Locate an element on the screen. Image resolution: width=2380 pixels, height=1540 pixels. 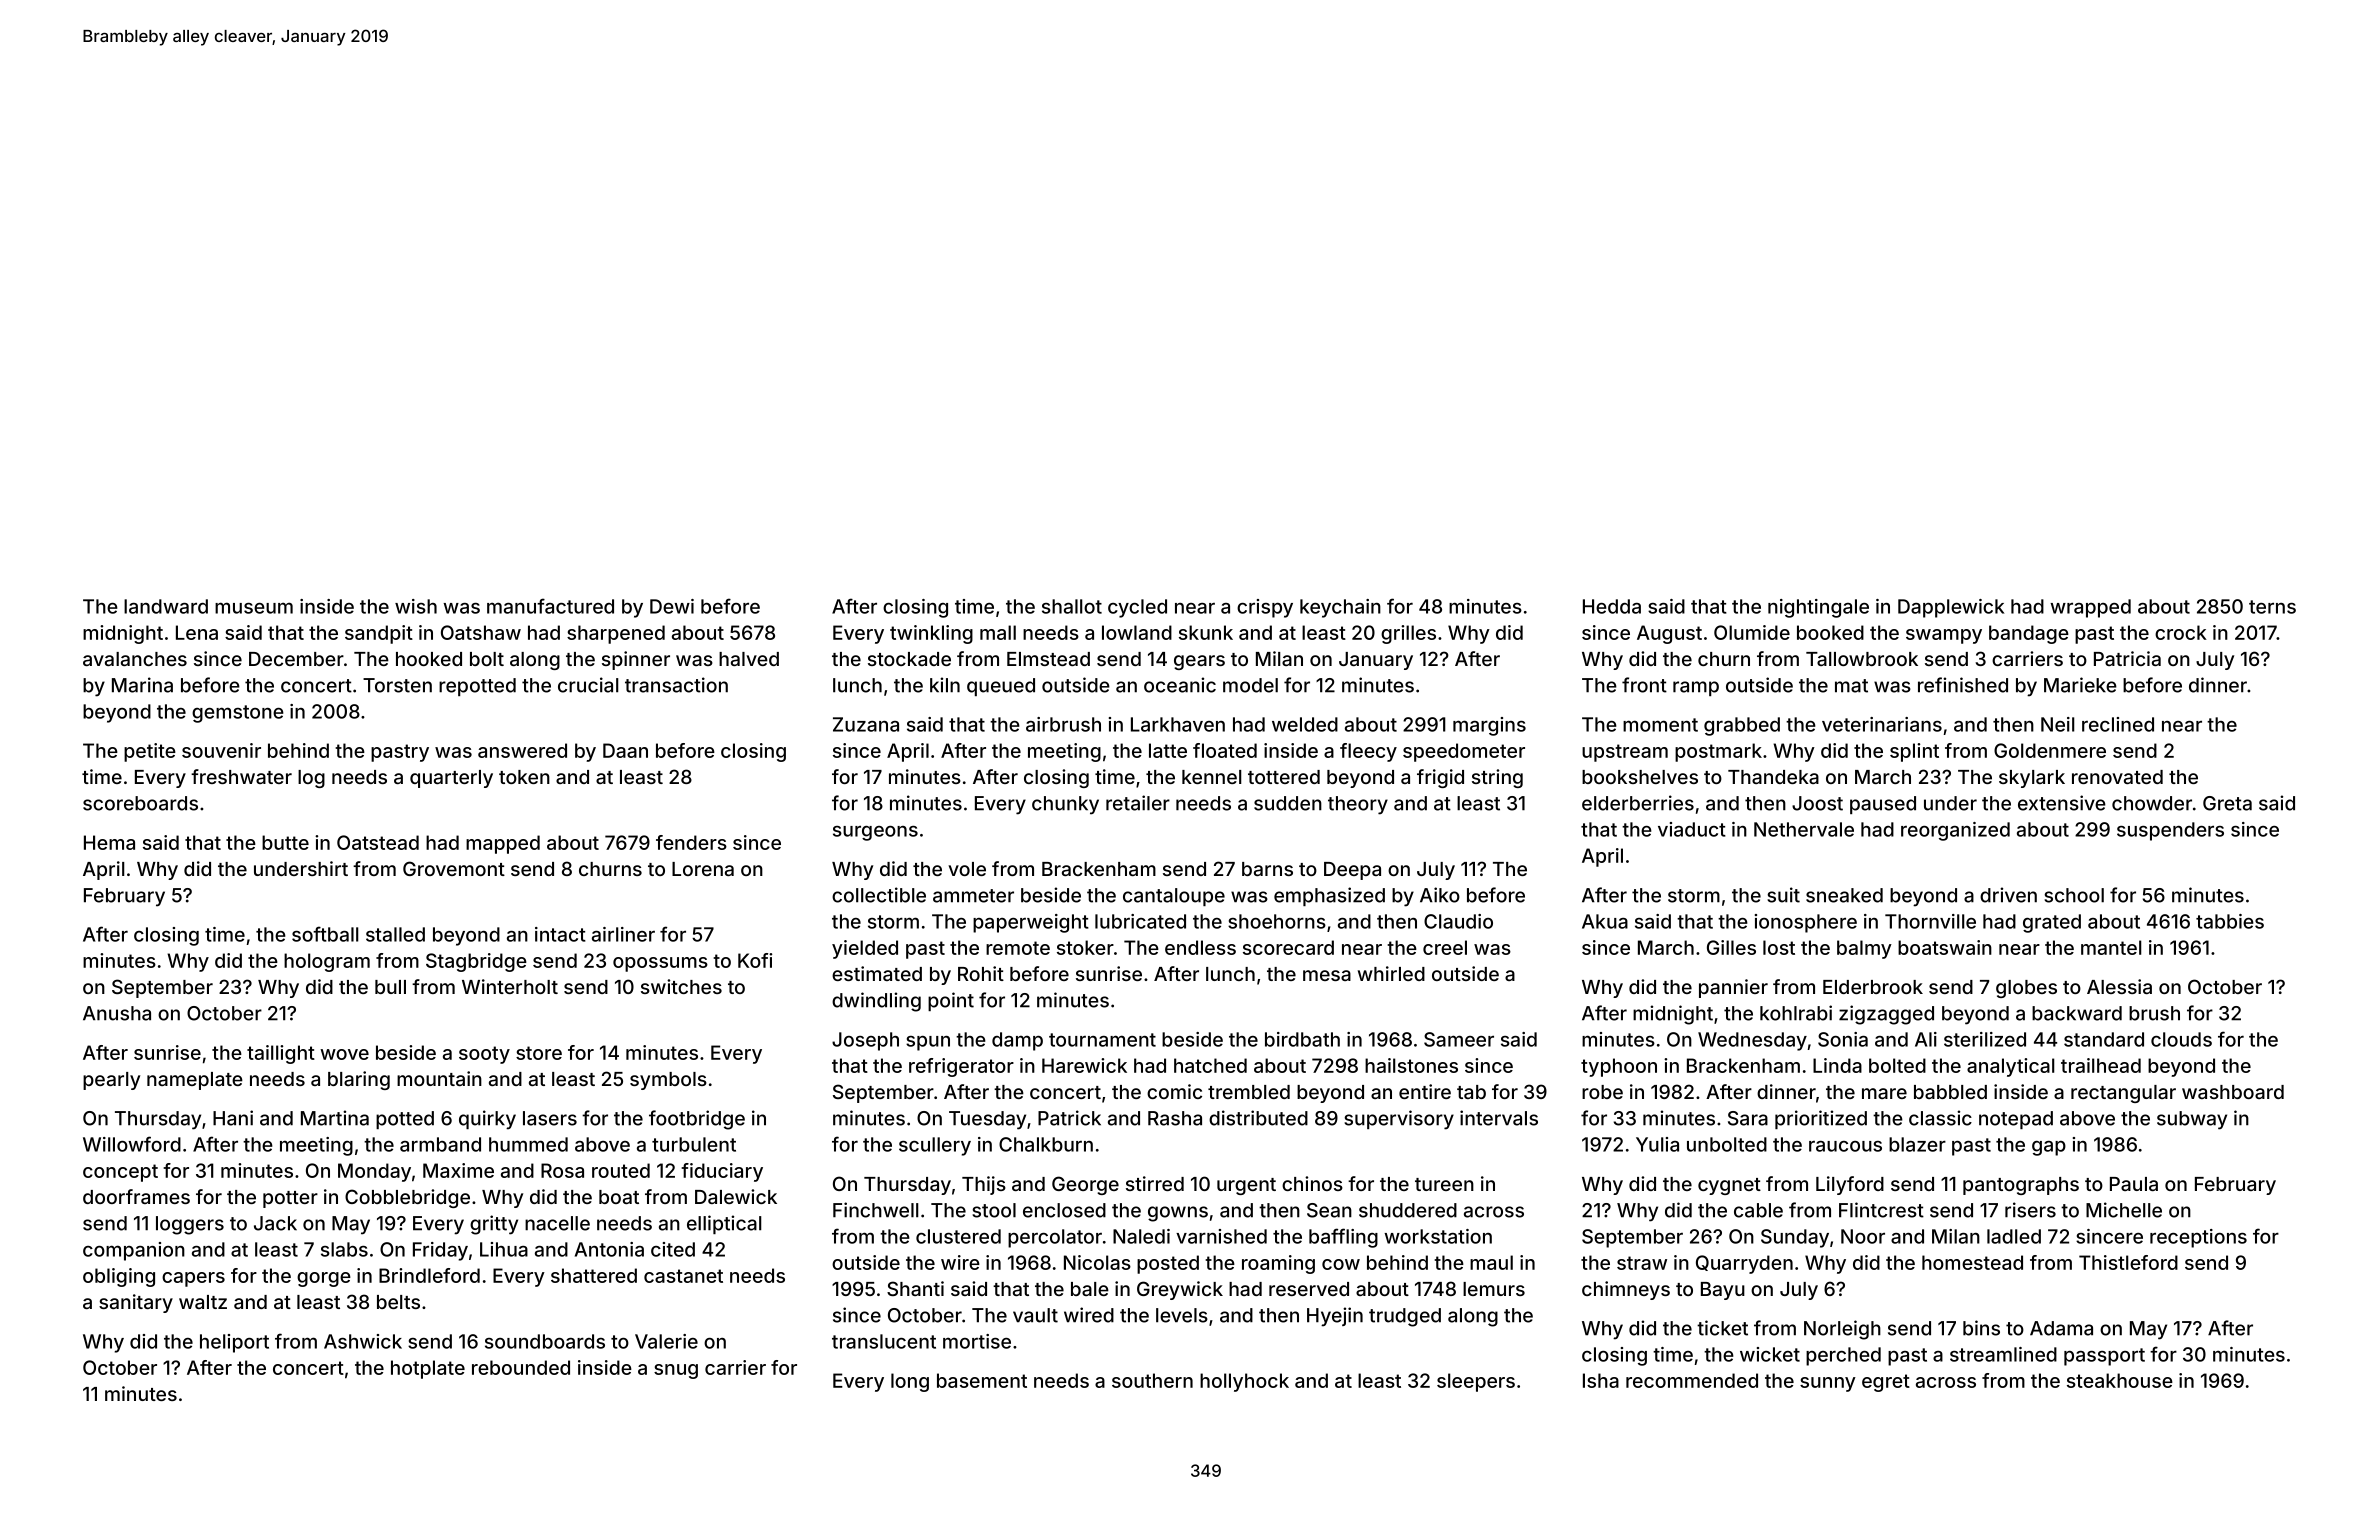
sneaked is located at coordinates (1844, 895).
